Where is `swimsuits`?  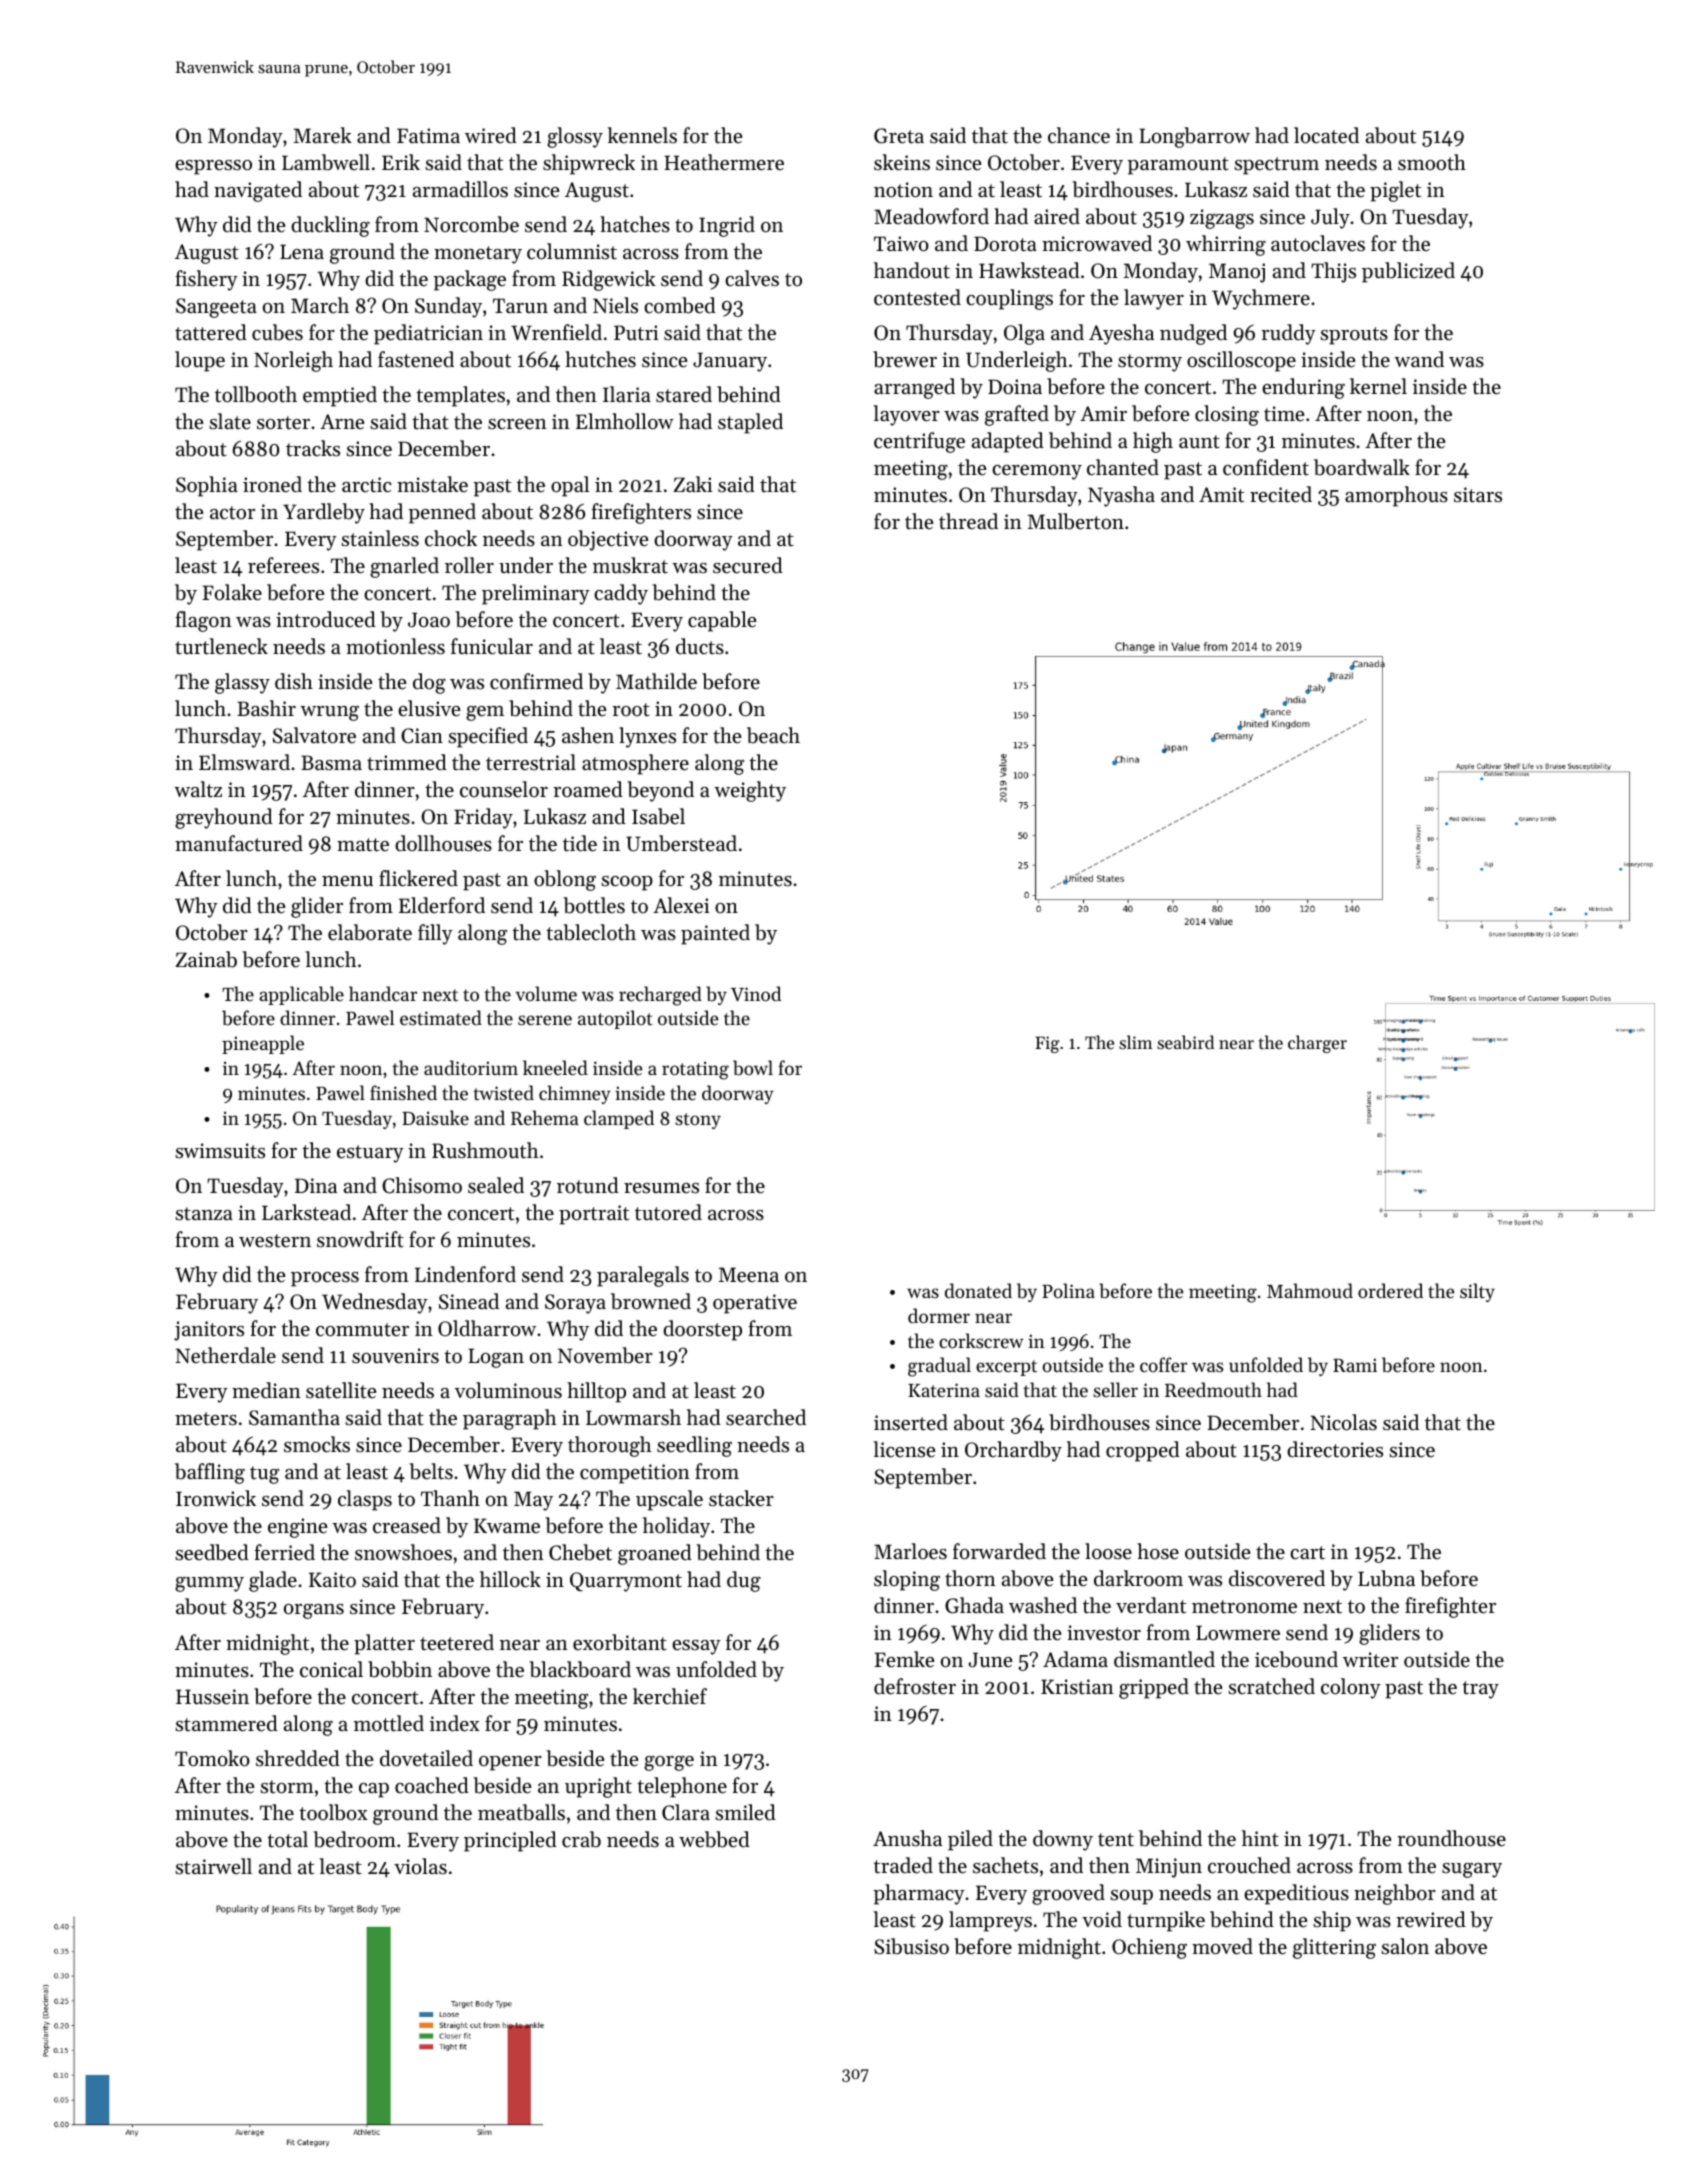
swimsuits is located at coordinates (220, 1151).
